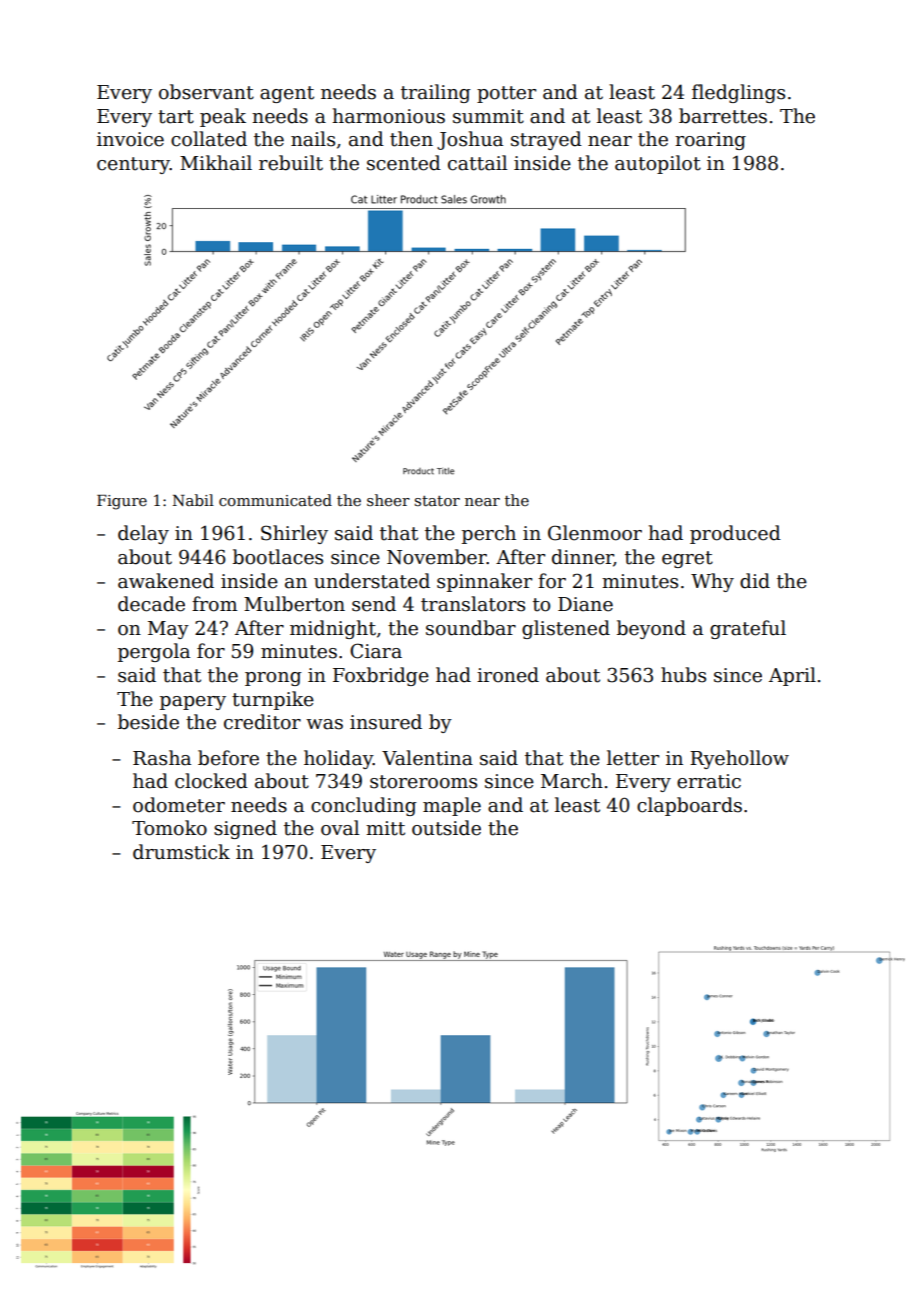 This document has width=924, height=1308. Describe the element at coordinates (209, 139) in the document. I see `collated` at that location.
